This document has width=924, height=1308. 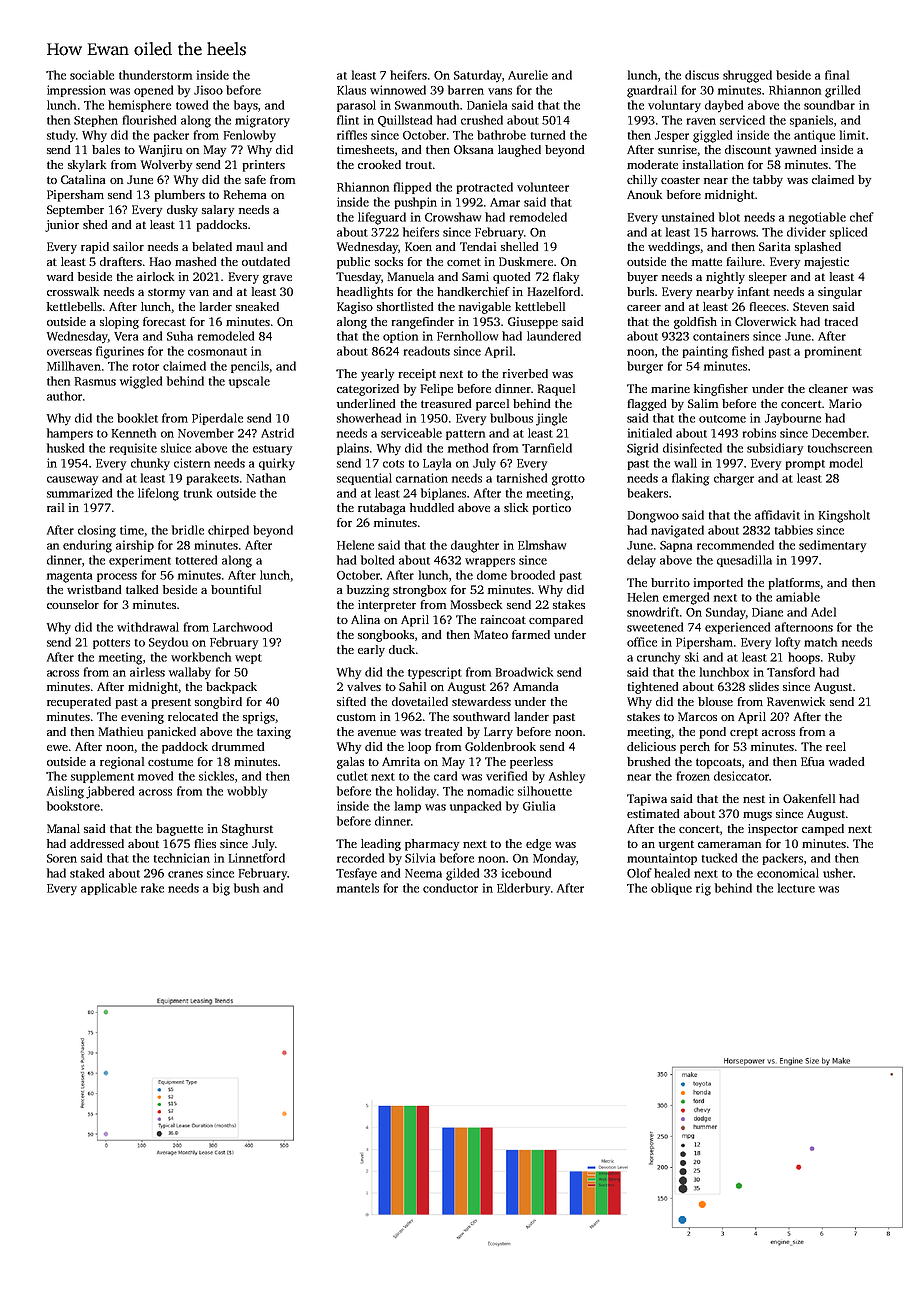 I want to click on Aurelie, so click(x=528, y=75).
